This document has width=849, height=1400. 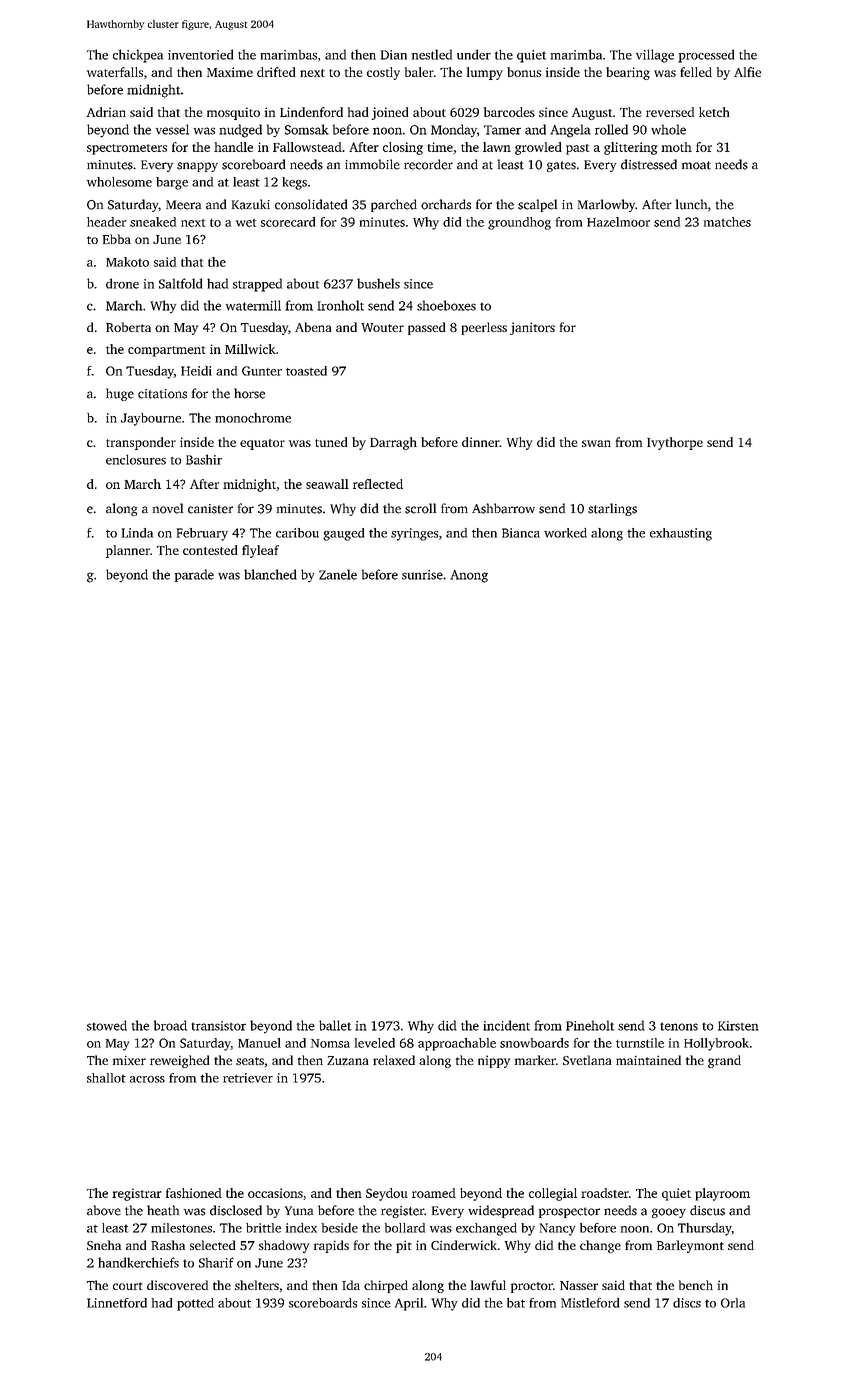 I want to click on April, so click(x=409, y=1304).
